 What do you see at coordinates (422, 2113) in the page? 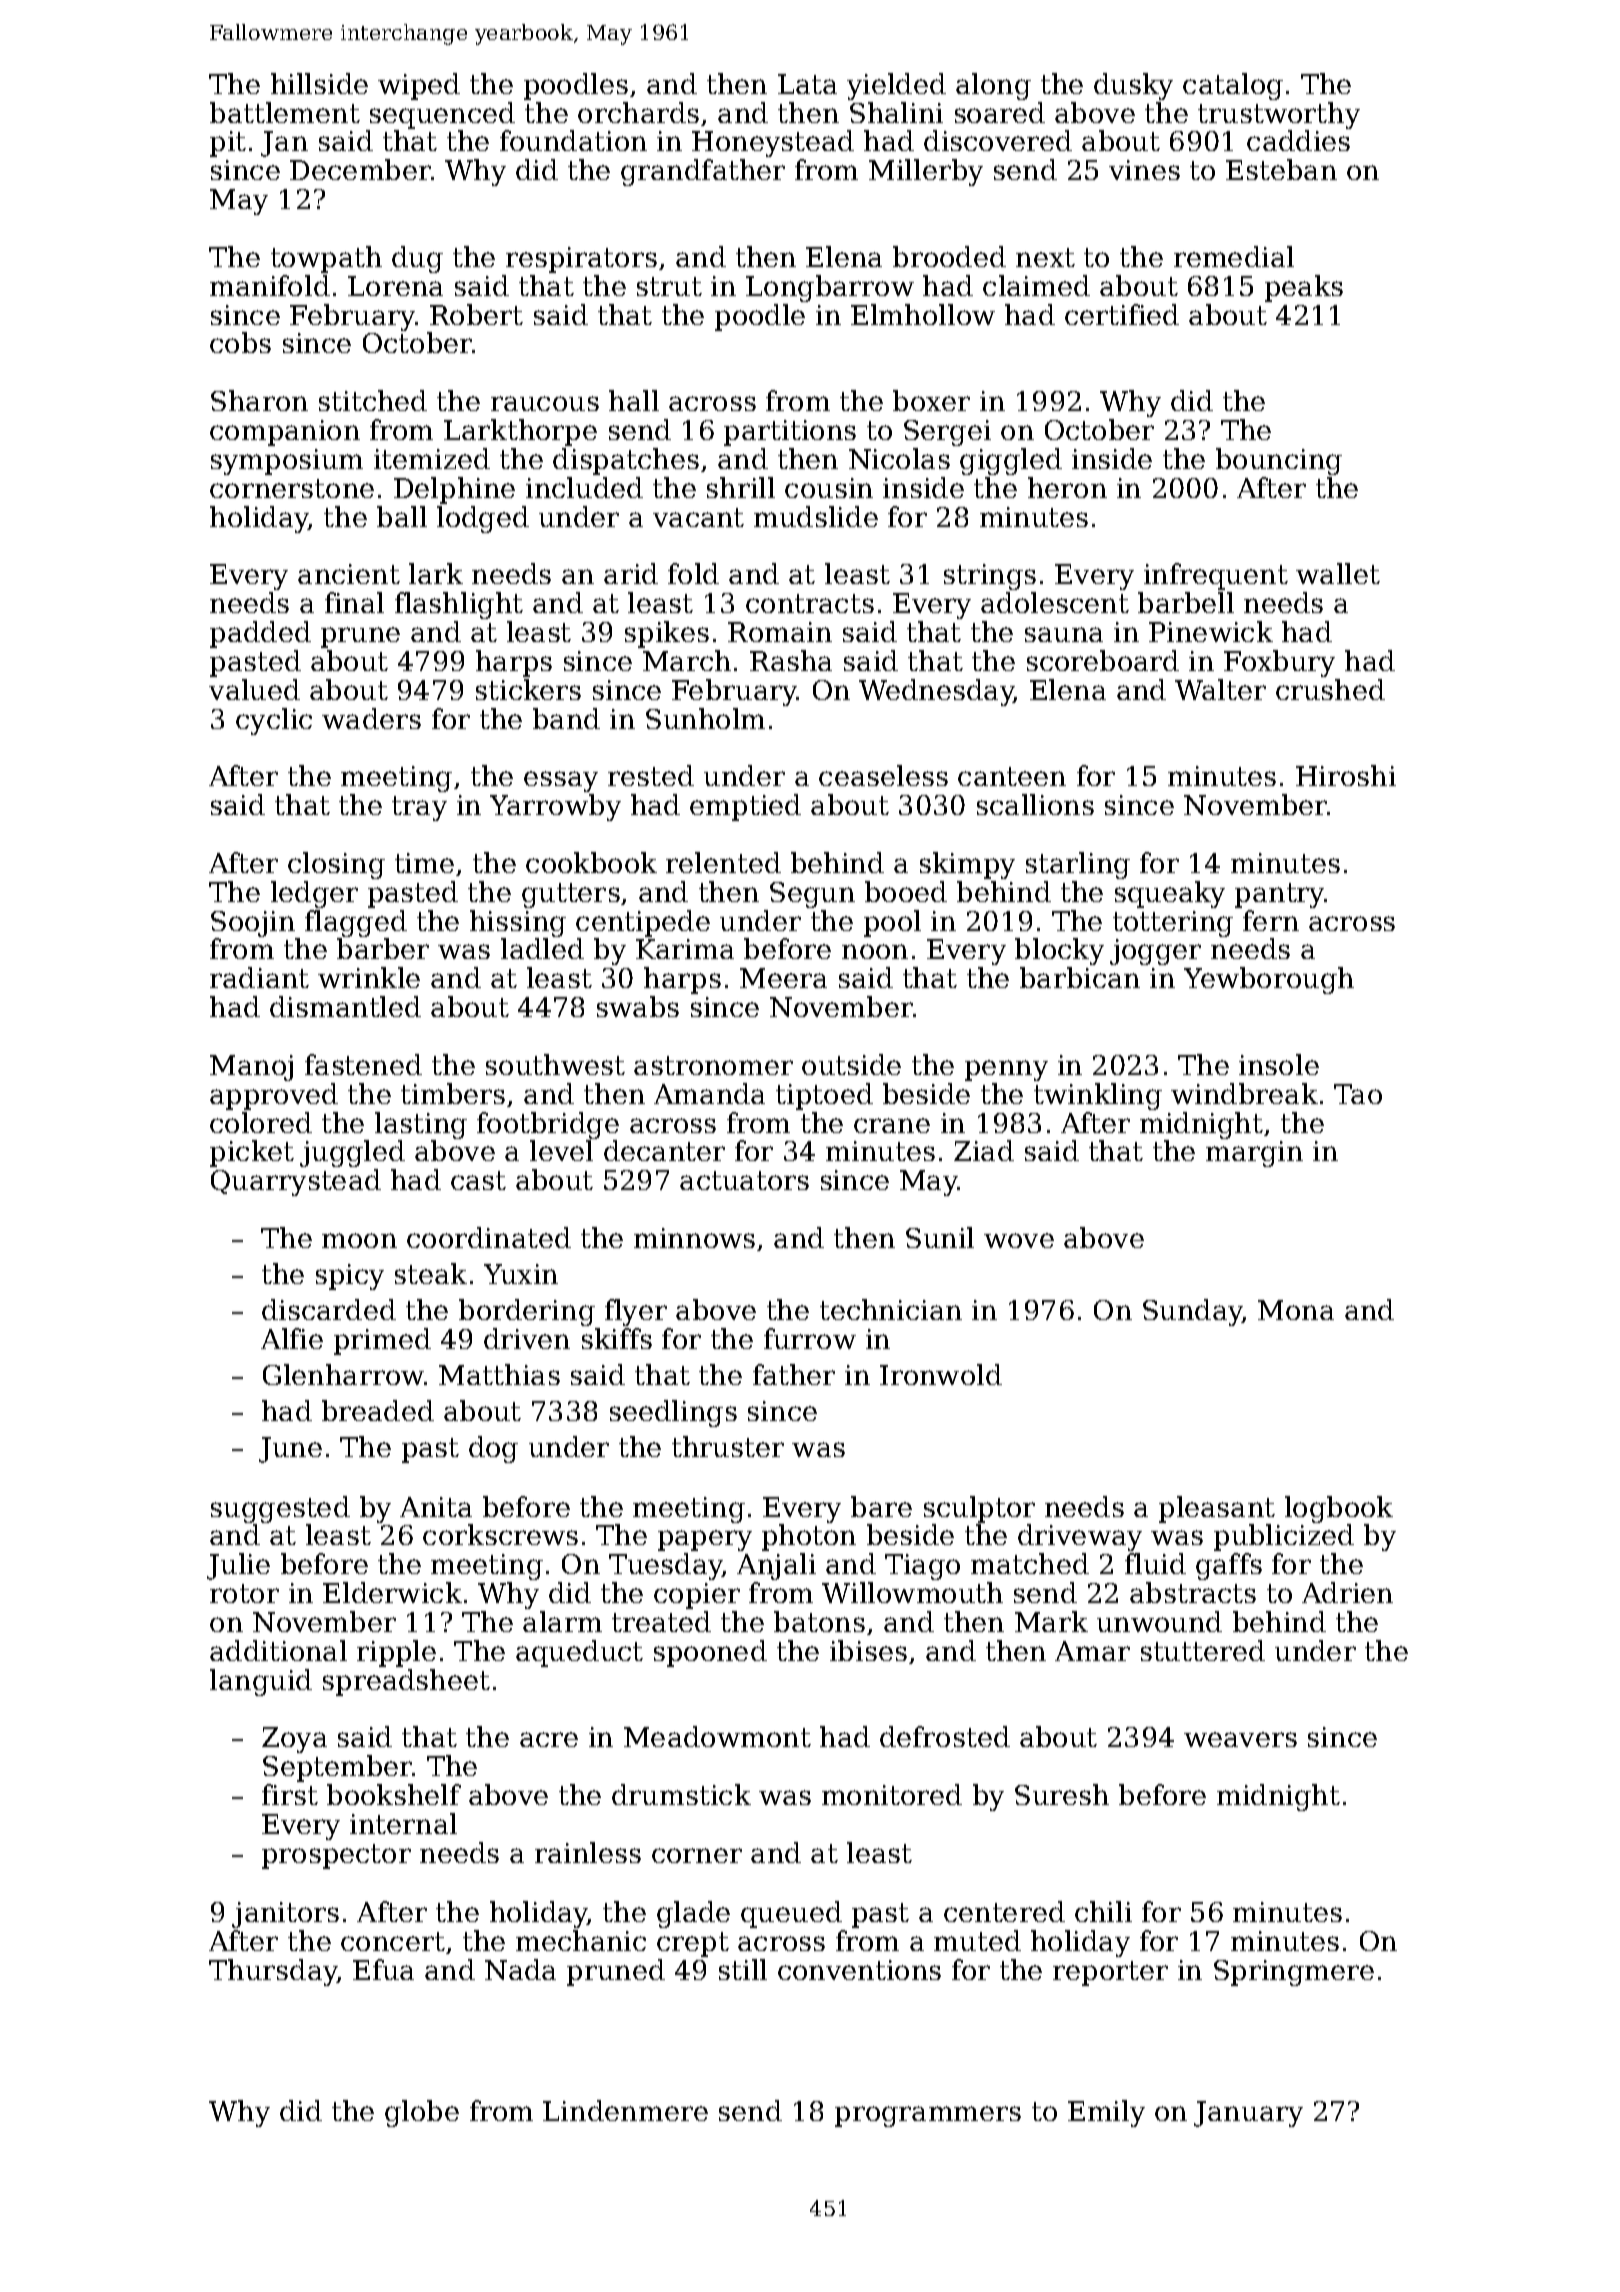
I see `globe` at bounding box center [422, 2113].
